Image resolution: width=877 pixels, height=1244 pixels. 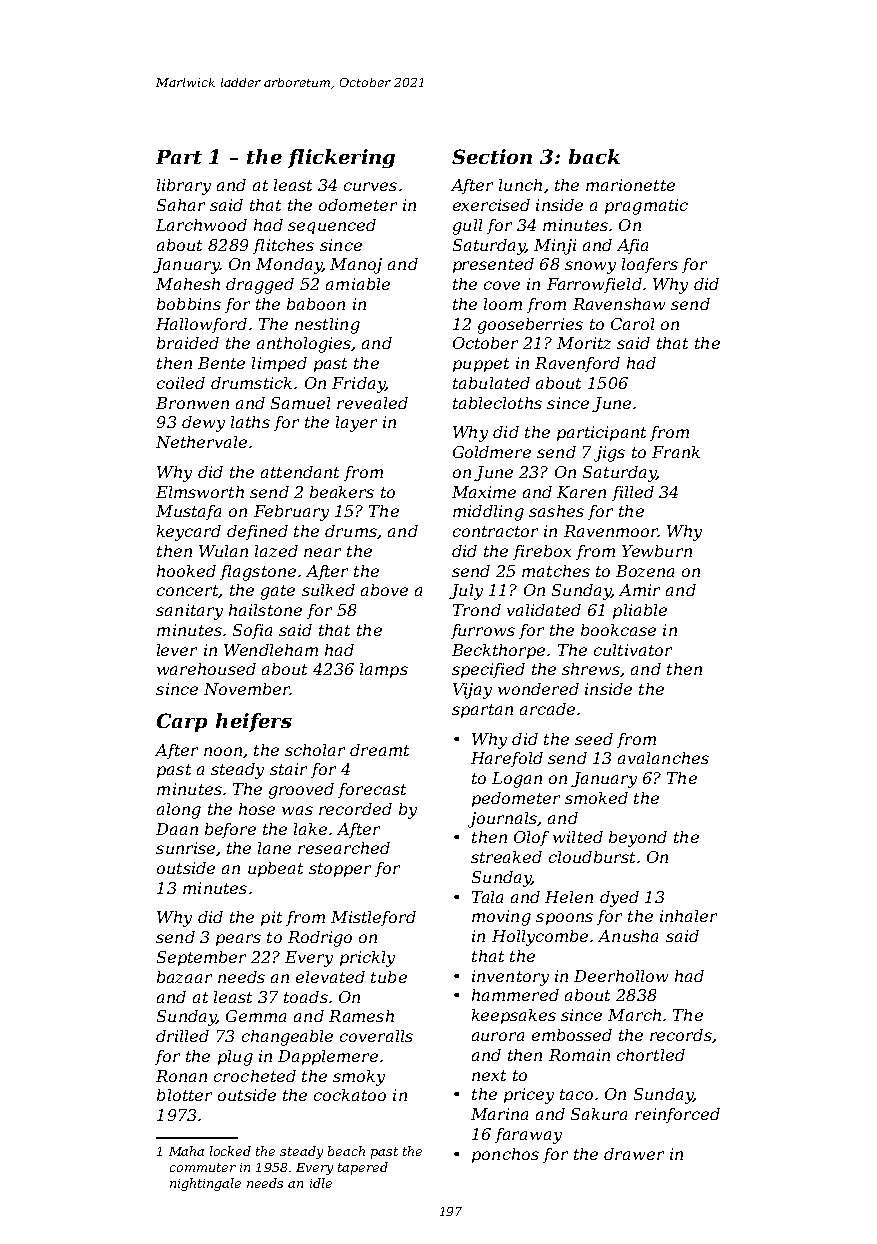 I want to click on flickering, so click(x=341, y=158).
